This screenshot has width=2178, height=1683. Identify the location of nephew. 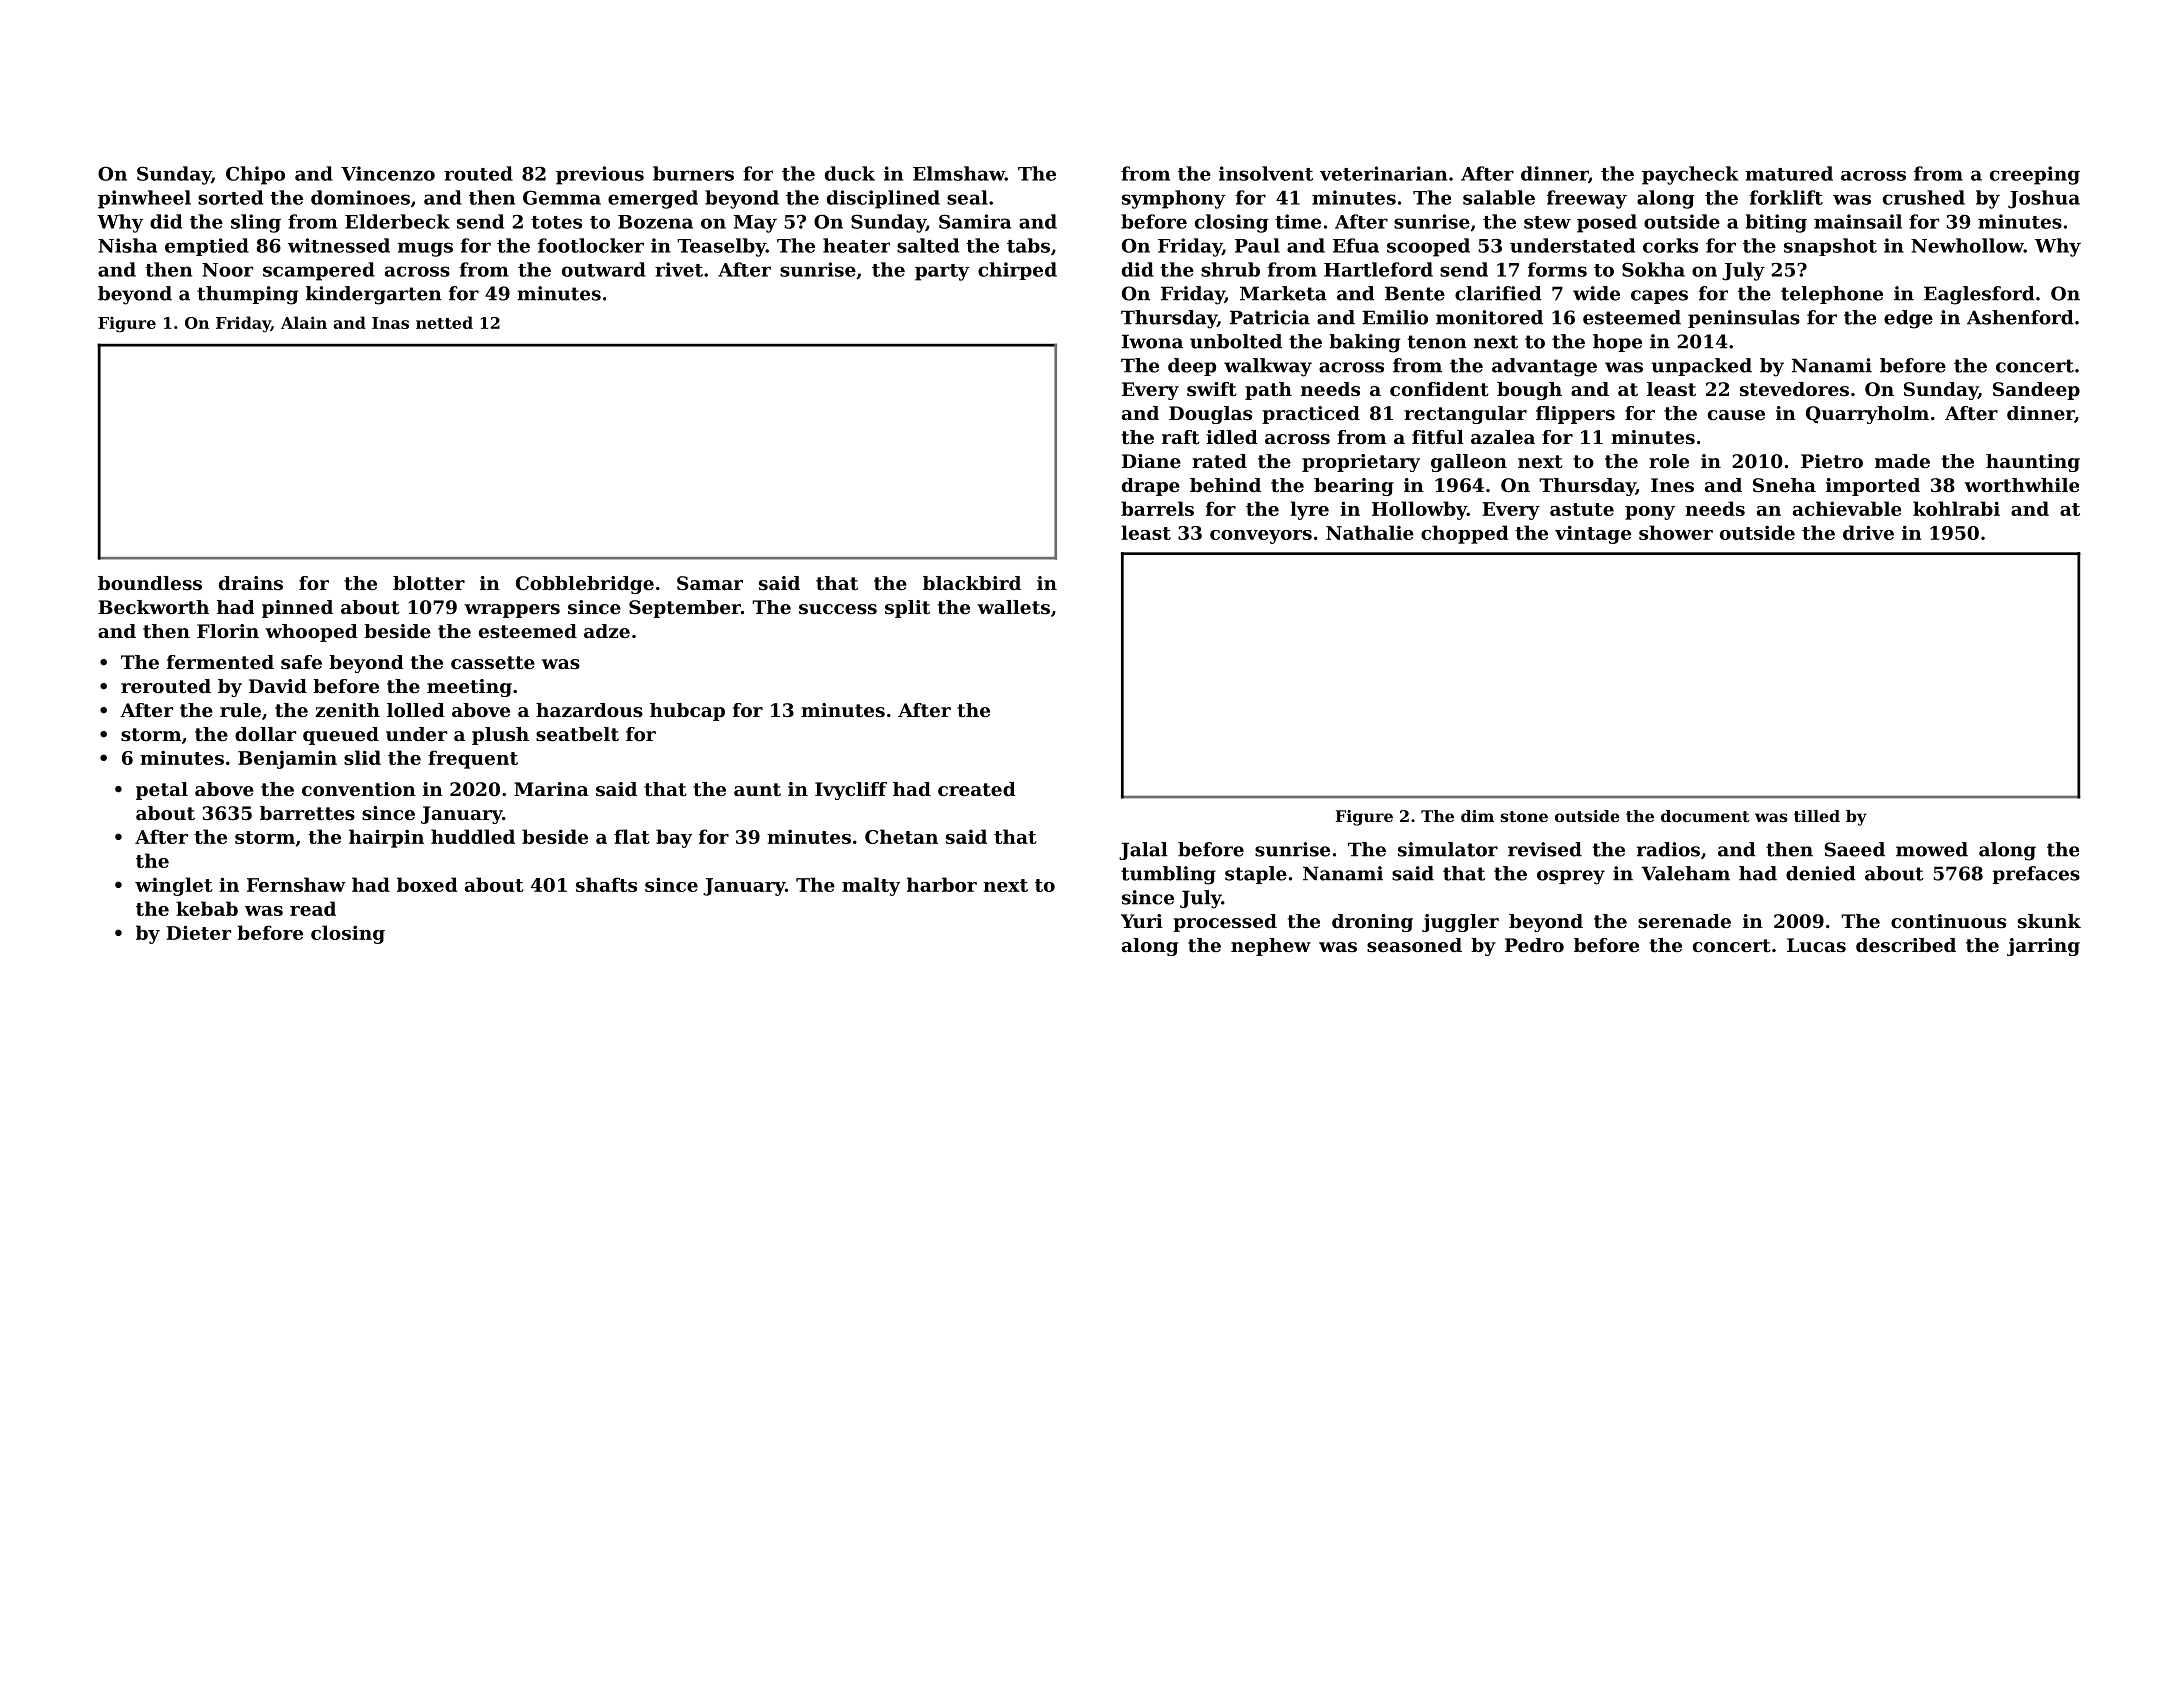
(1271, 947).
